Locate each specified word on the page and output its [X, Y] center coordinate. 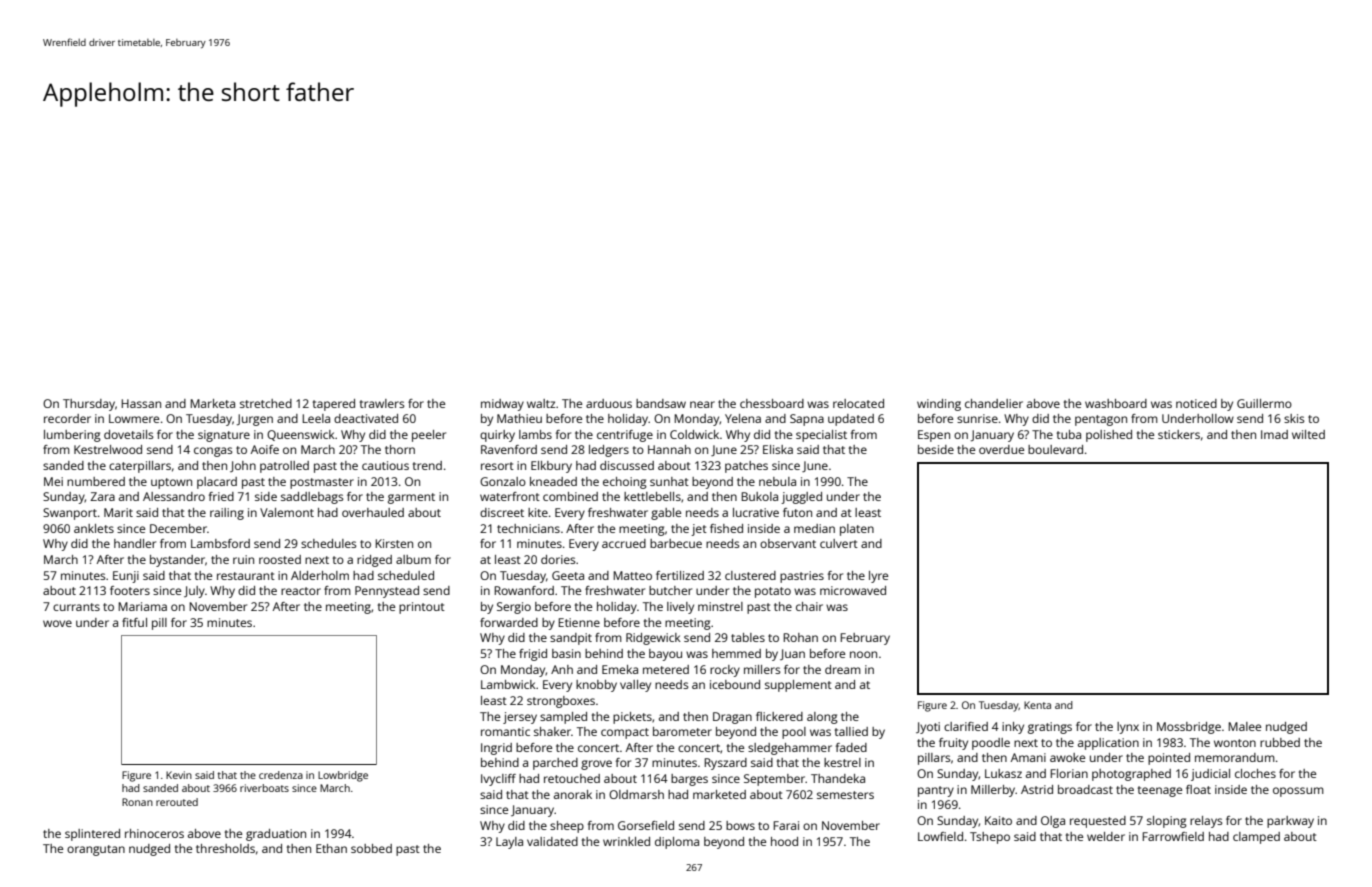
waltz [541, 403]
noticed [1196, 403]
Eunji [126, 577]
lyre [878, 577]
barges [689, 780]
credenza [281, 775]
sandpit [571, 639]
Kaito [998, 820]
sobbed [371, 848]
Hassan [141, 403]
